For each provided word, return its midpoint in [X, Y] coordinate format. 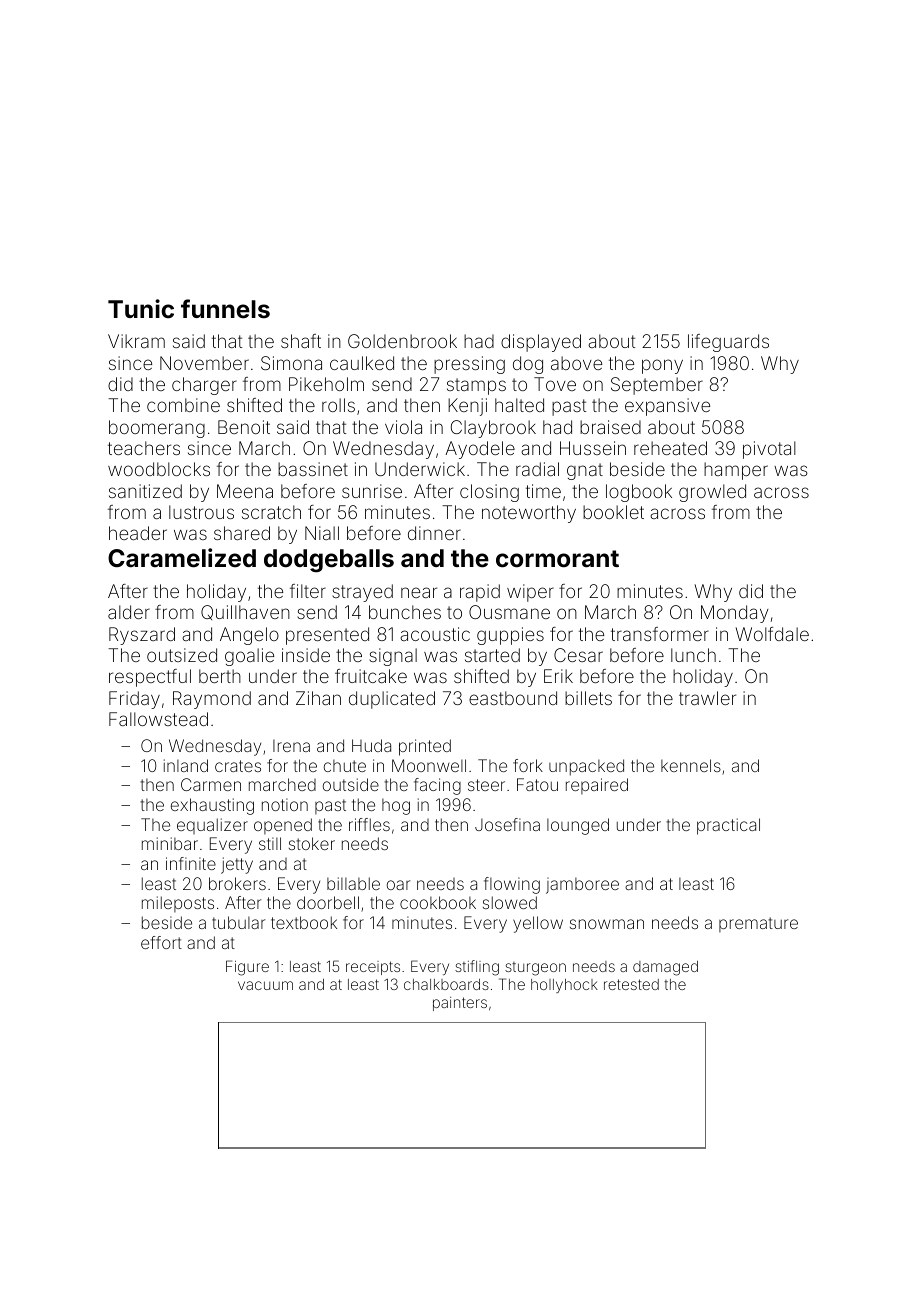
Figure [247, 968]
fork [528, 765]
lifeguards [728, 343]
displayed [541, 343]
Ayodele [480, 450]
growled [712, 493]
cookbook [438, 902]
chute [345, 766]
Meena [245, 491]
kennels [691, 765]
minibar [170, 843]
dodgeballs [329, 561]
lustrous [201, 512]
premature [758, 924]
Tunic [141, 309]
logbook [639, 493]
